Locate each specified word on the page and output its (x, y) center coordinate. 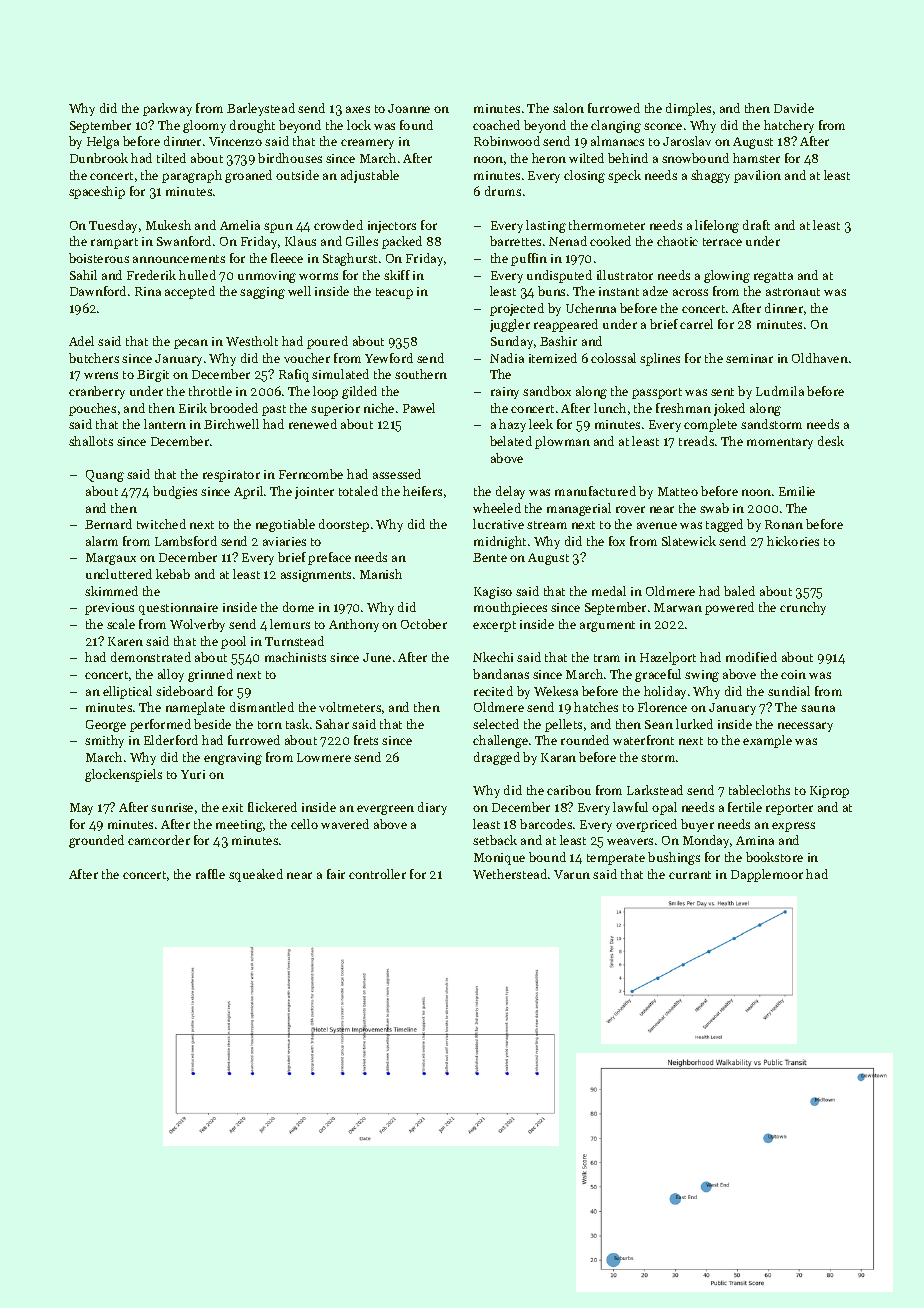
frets (366, 740)
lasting (546, 226)
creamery (367, 144)
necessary (805, 727)
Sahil (83, 275)
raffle (210, 874)
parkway (167, 109)
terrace (722, 242)
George (106, 726)
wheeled (497, 508)
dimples (688, 109)
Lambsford (186, 541)
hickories (793, 541)
